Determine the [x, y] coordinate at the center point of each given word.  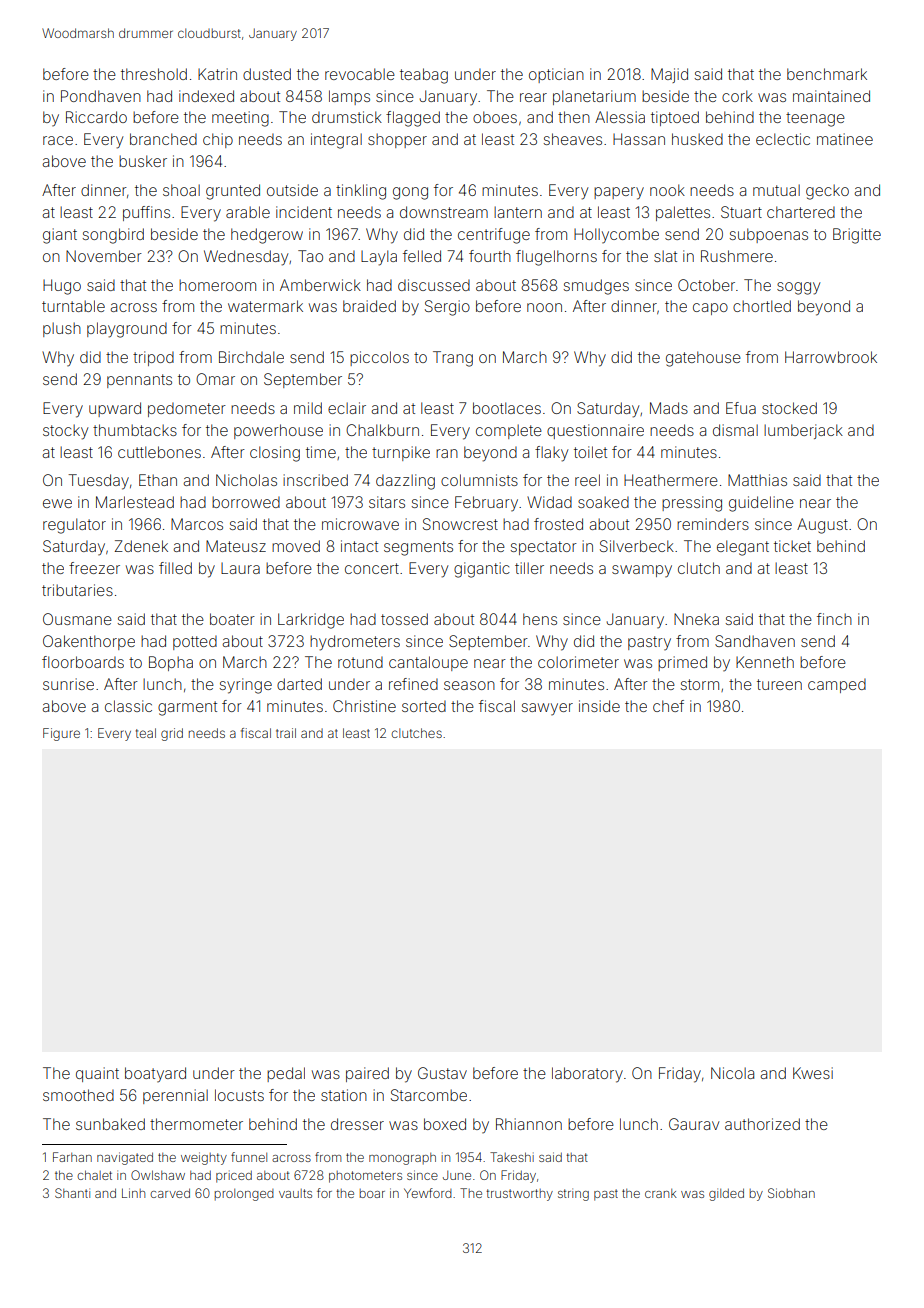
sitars [387, 502]
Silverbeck [637, 546]
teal [146, 733]
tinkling [361, 192]
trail [286, 733]
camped [837, 685]
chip [218, 140]
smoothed [78, 1095]
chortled [762, 306]
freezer [94, 568]
